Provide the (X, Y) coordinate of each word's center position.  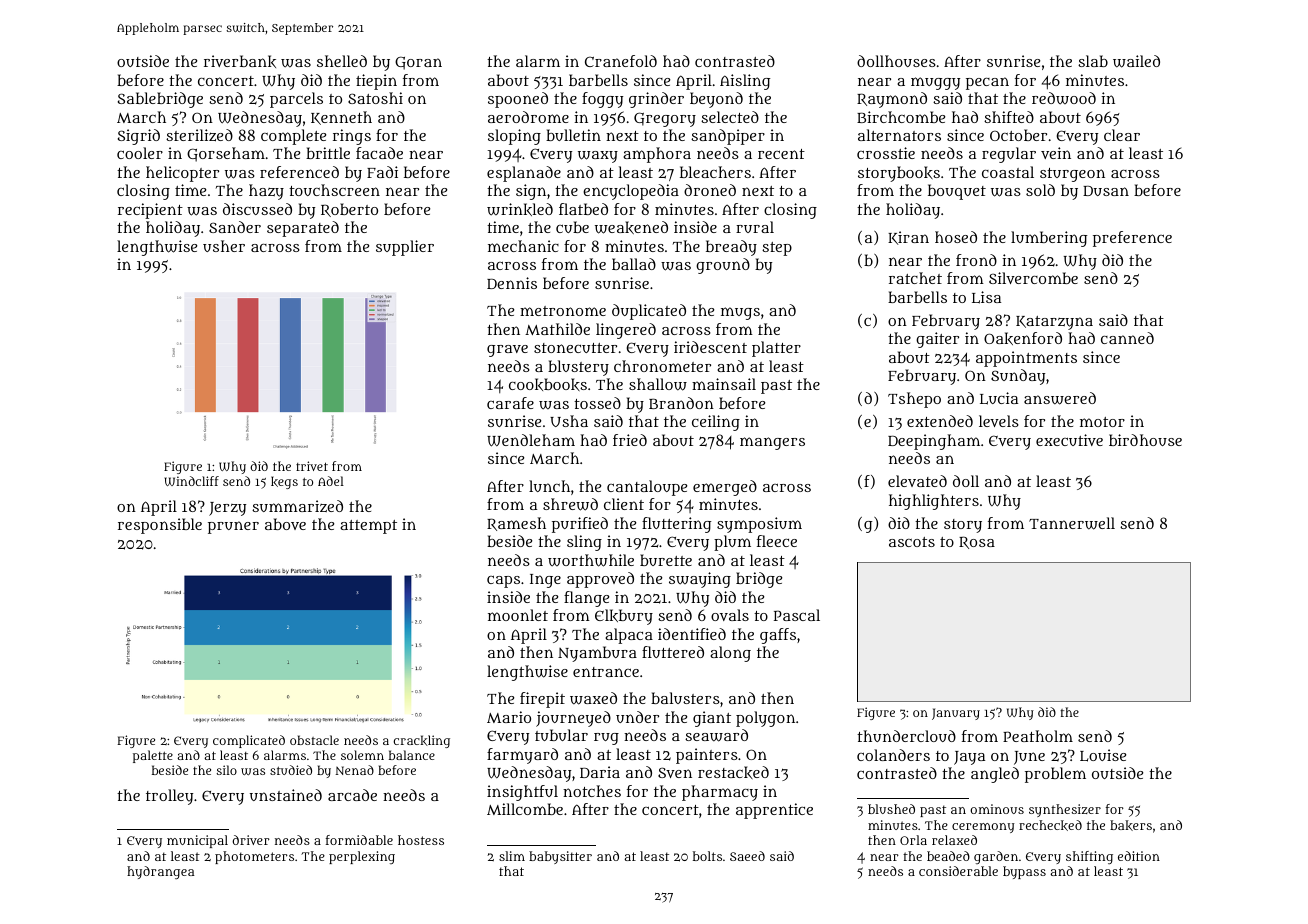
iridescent (710, 347)
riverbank (240, 61)
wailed (1136, 61)
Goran (418, 63)
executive (1069, 440)
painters (707, 756)
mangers (772, 443)
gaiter (937, 340)
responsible (160, 526)
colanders (893, 755)
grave (507, 351)
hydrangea (161, 872)
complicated (249, 741)
